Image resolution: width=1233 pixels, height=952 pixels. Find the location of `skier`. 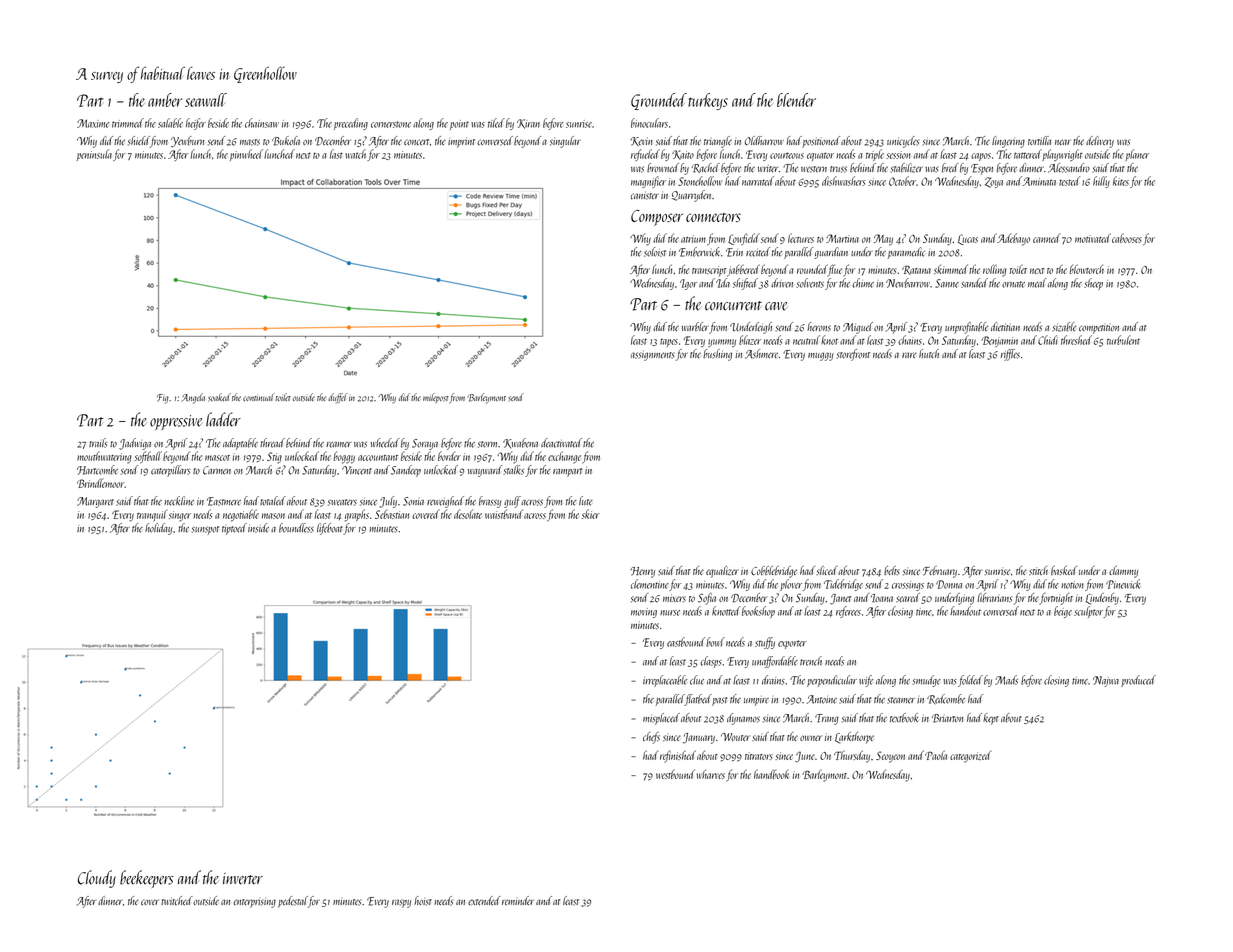

skier is located at coordinates (591, 514).
